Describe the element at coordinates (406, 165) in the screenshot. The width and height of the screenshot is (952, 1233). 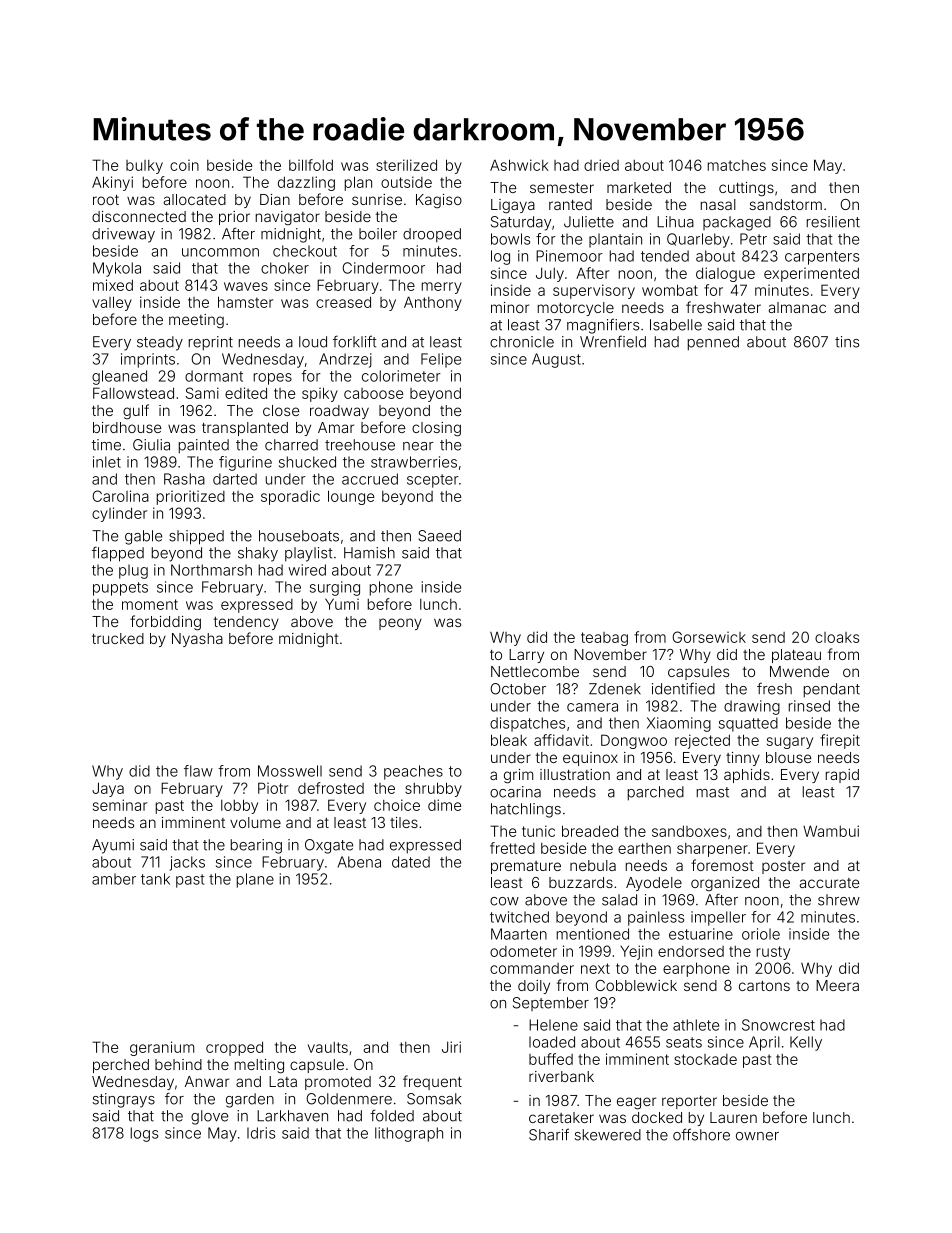
I see `sterilized` at that location.
